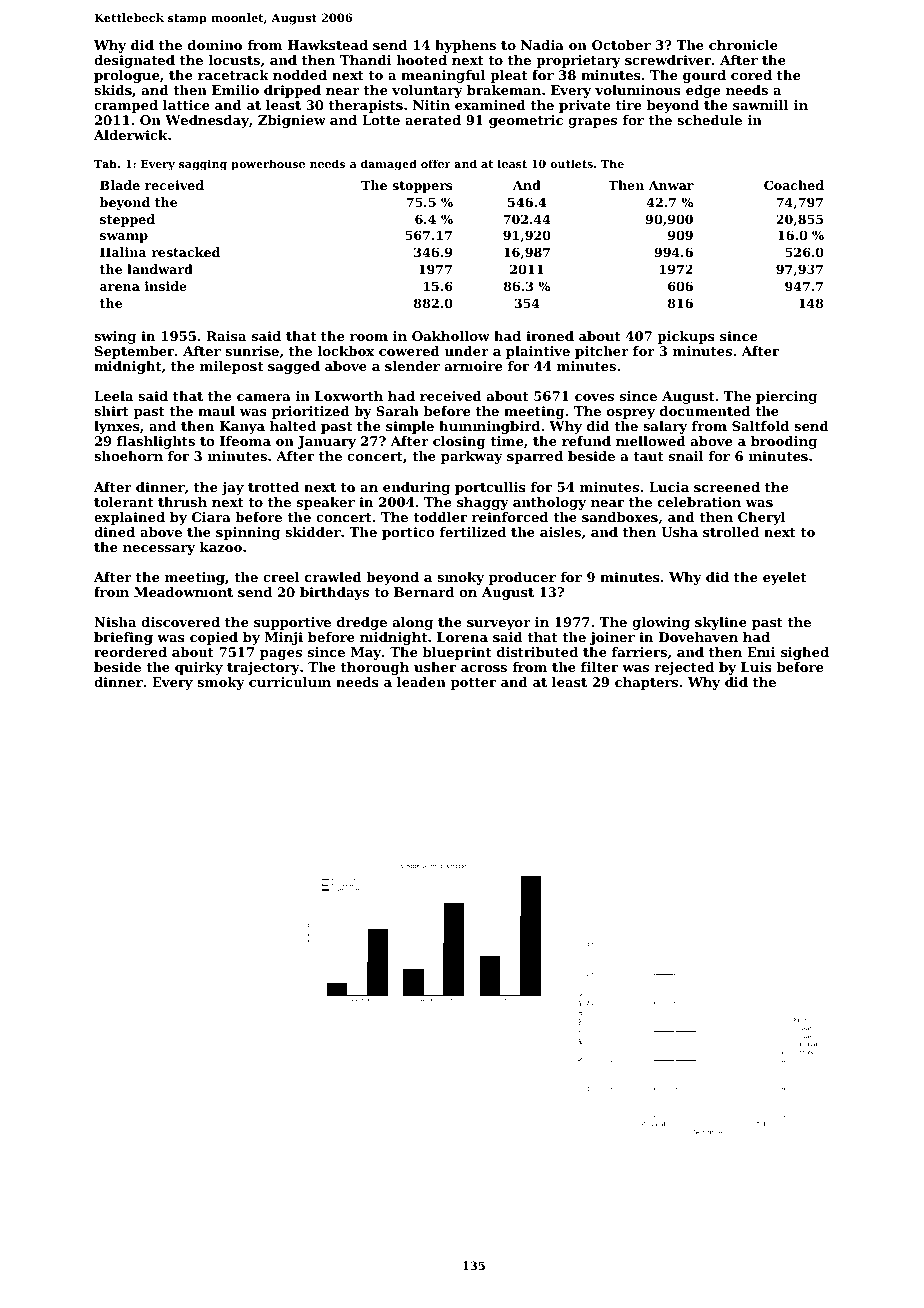  Describe the element at coordinates (699, 502) in the screenshot. I see `celebration` at that location.
